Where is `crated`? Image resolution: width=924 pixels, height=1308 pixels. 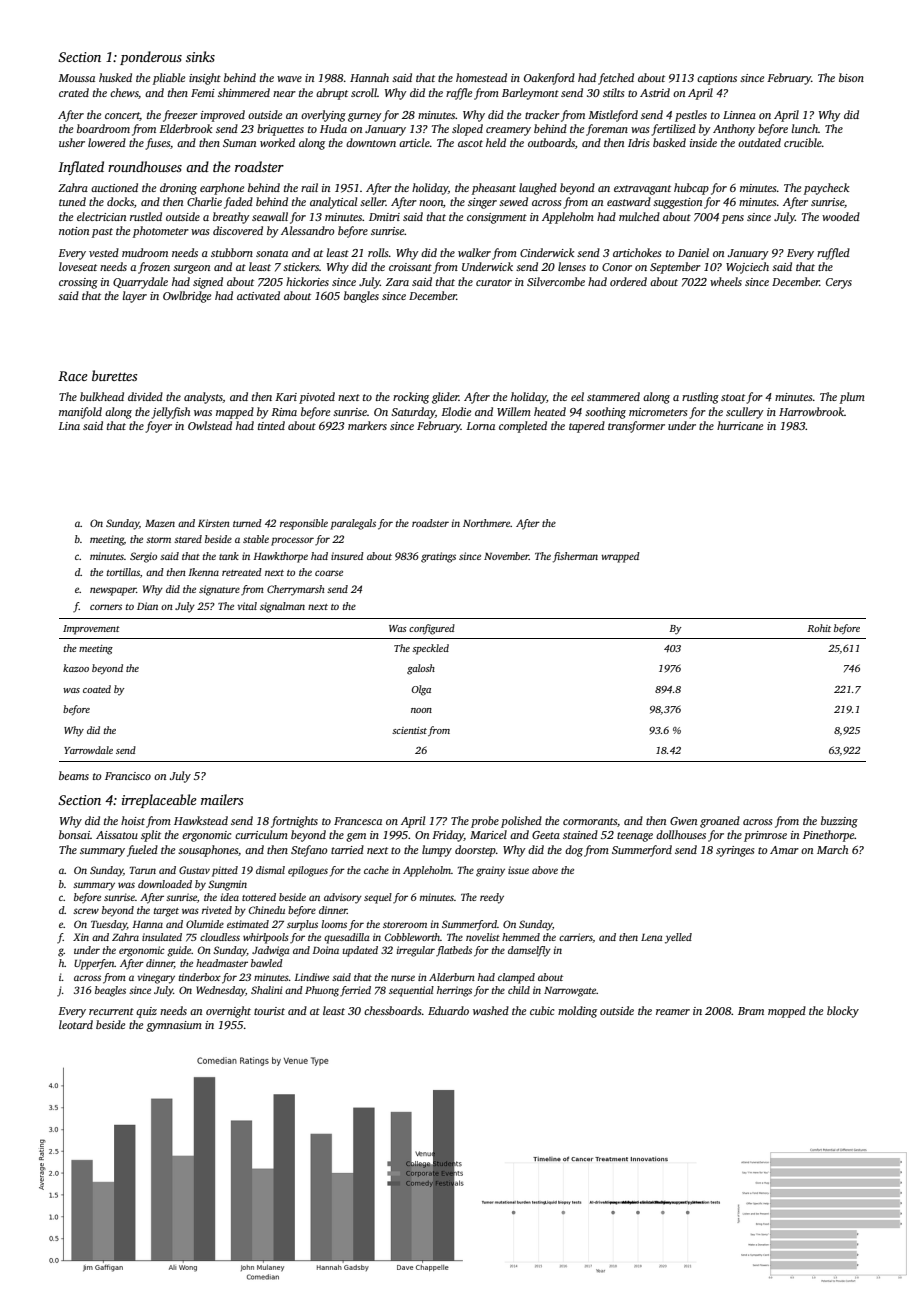
crated is located at coordinates (74, 92).
